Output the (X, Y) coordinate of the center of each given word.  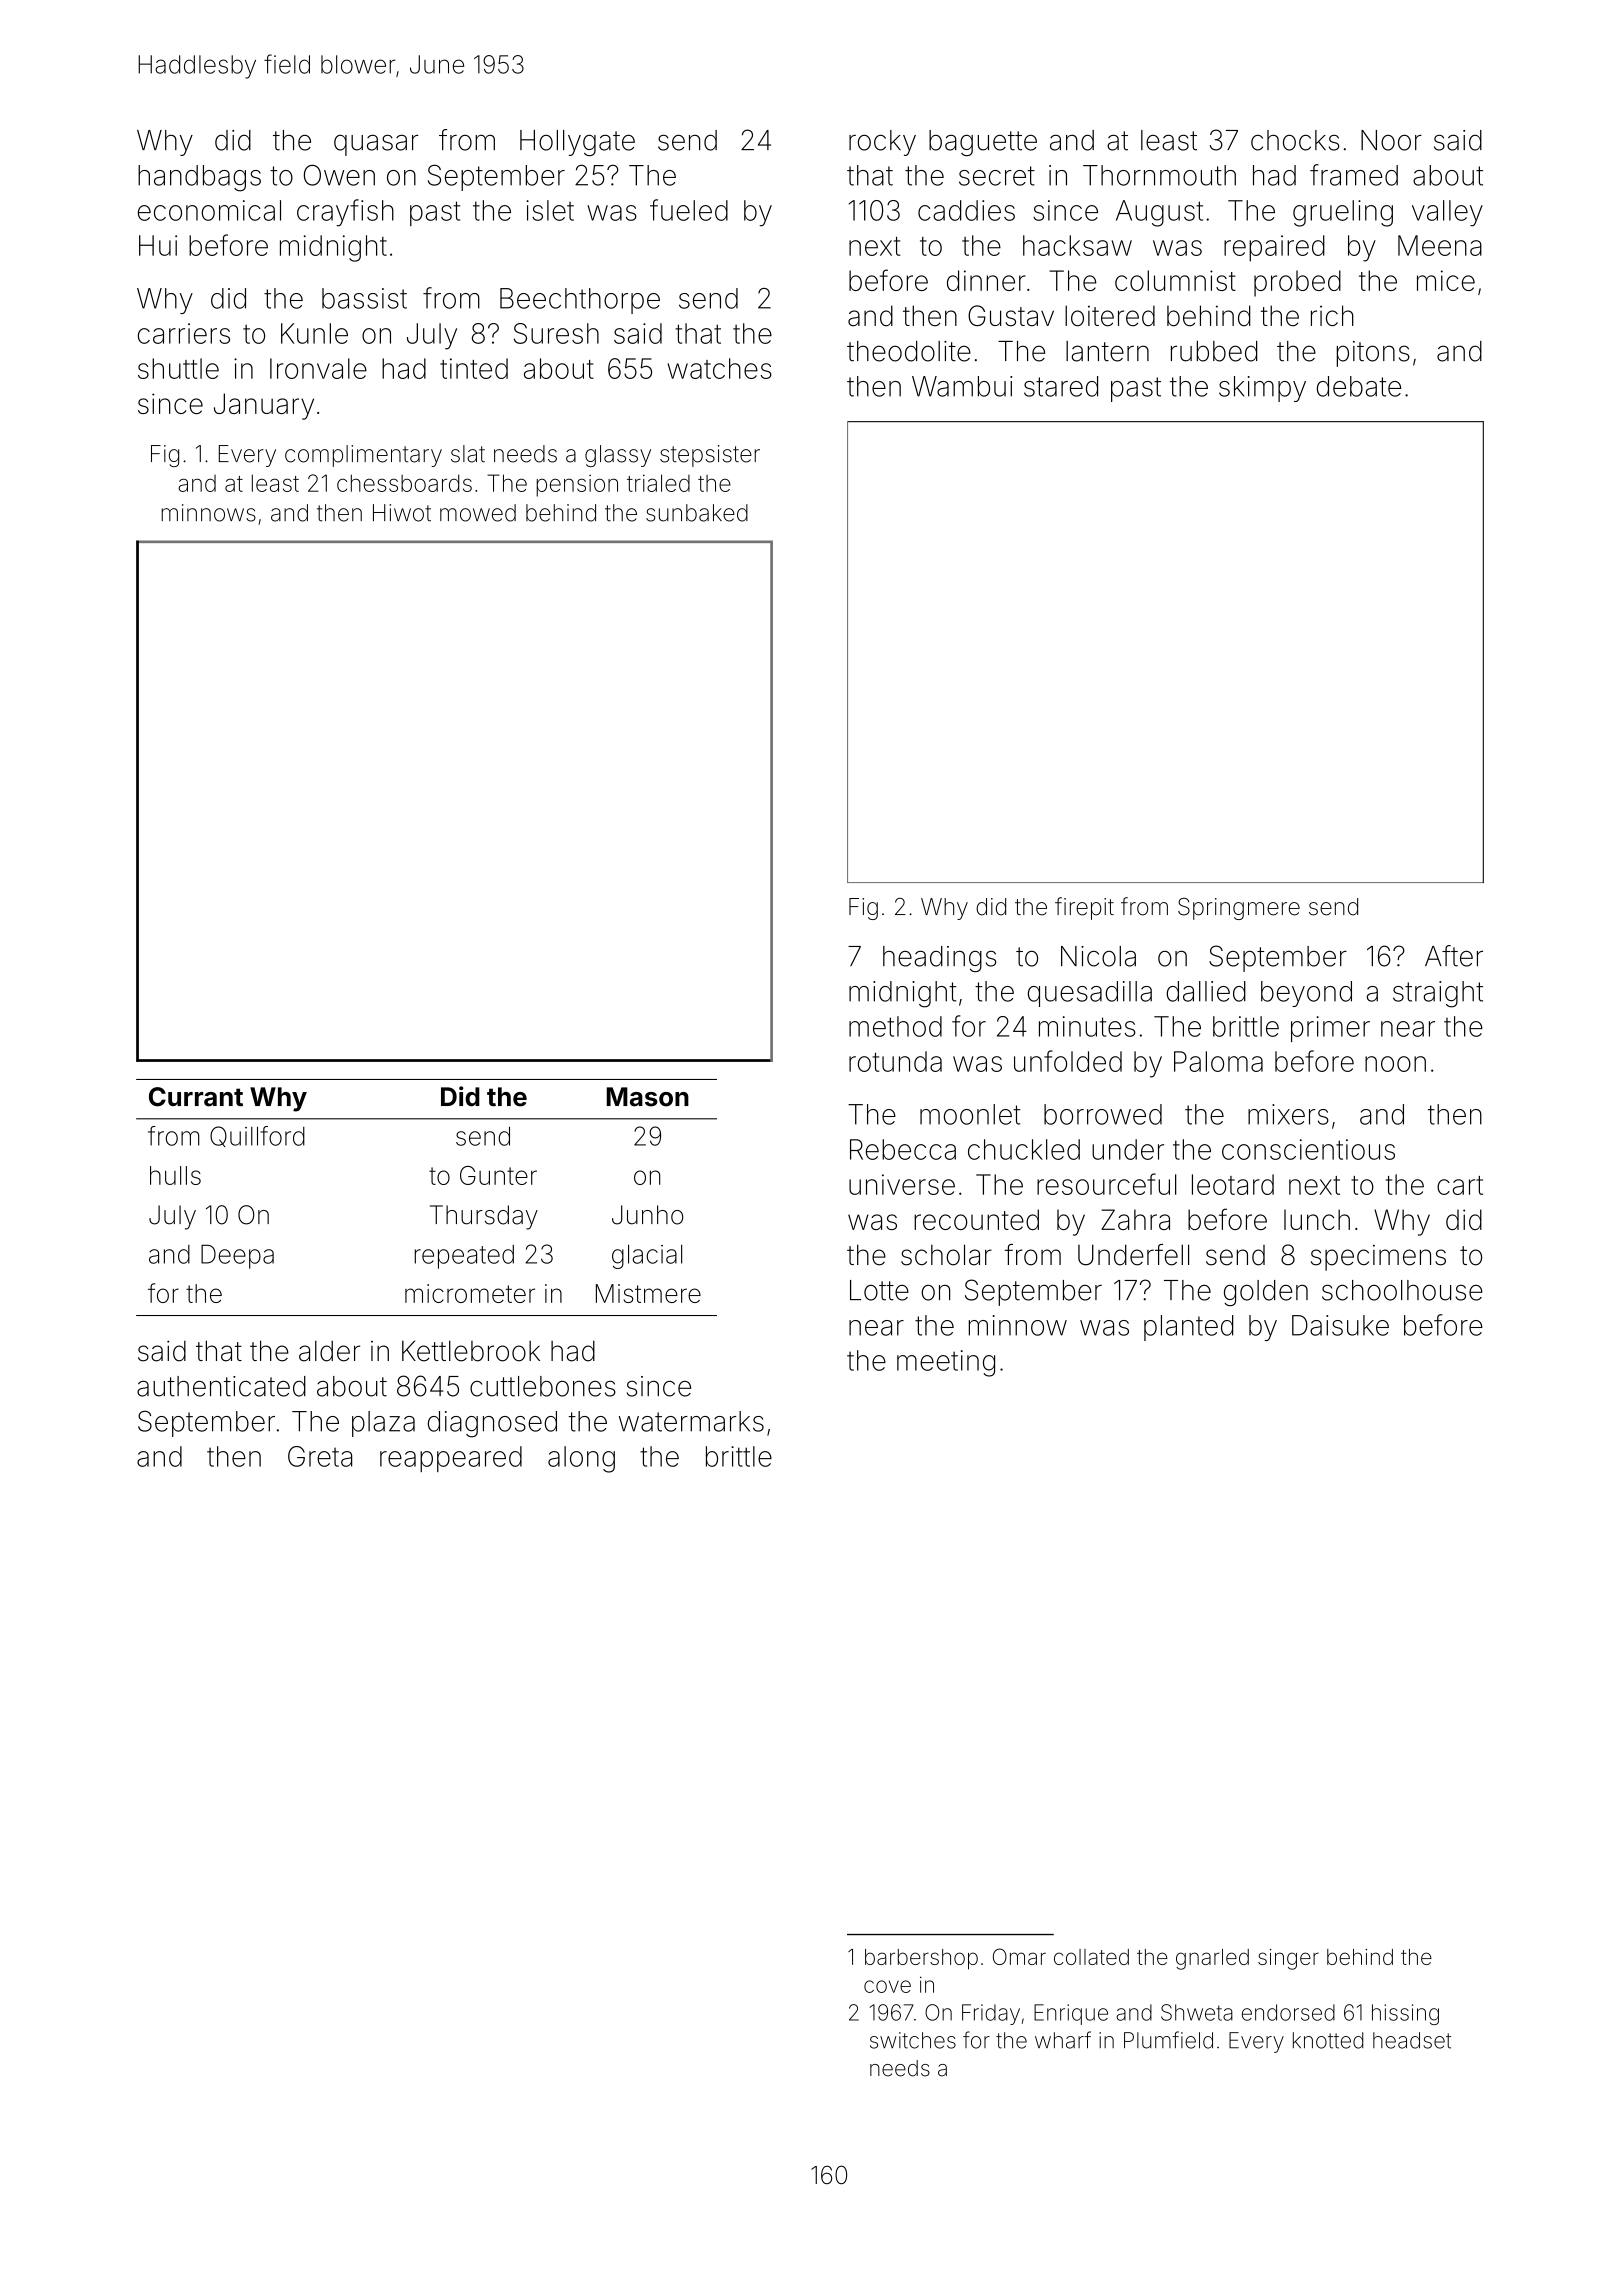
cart (1460, 1185)
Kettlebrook (471, 1351)
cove (887, 1986)
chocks (1295, 140)
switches (913, 2040)
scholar (946, 1255)
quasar (376, 145)
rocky (882, 143)
